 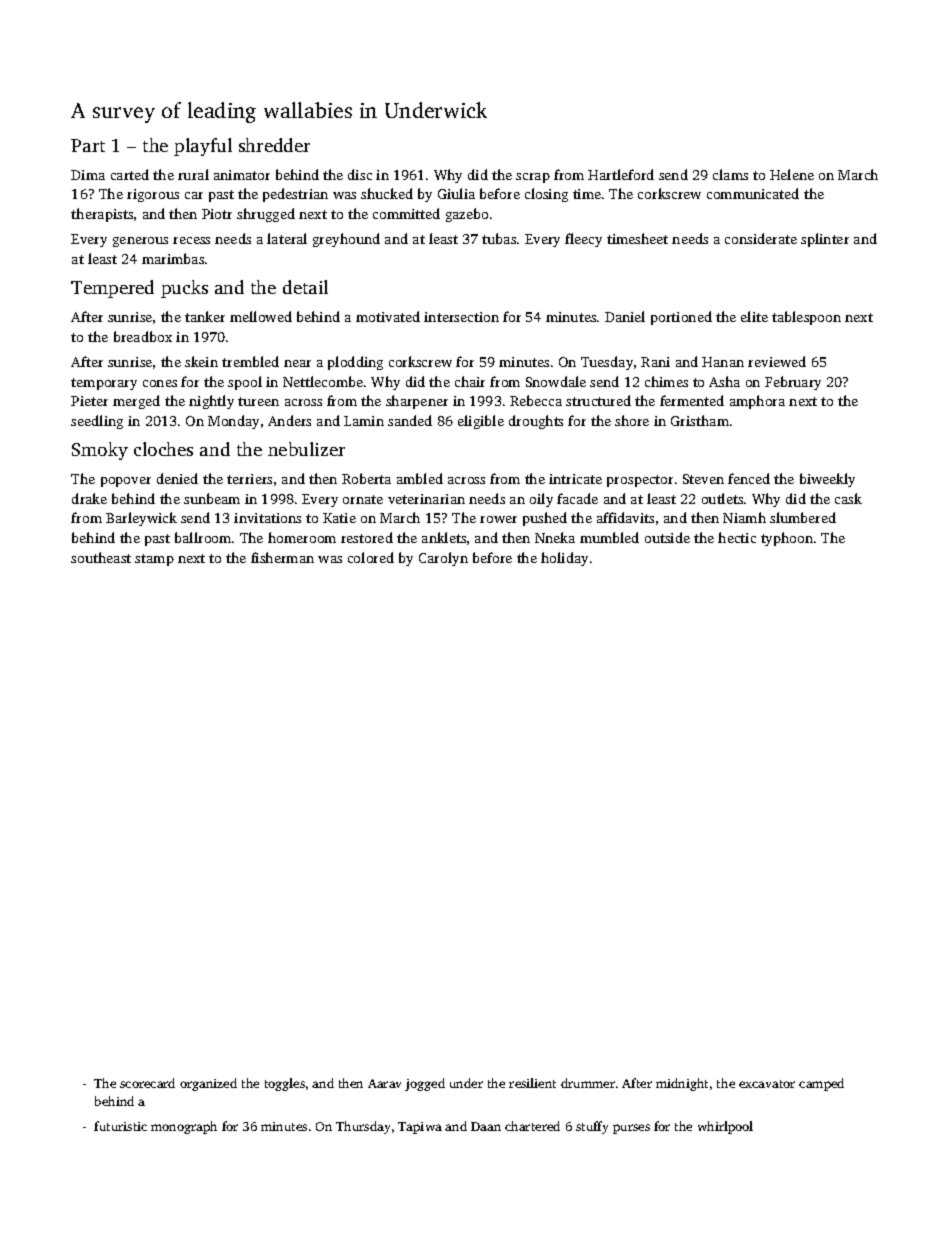 I want to click on stuffy, so click(x=592, y=1127).
